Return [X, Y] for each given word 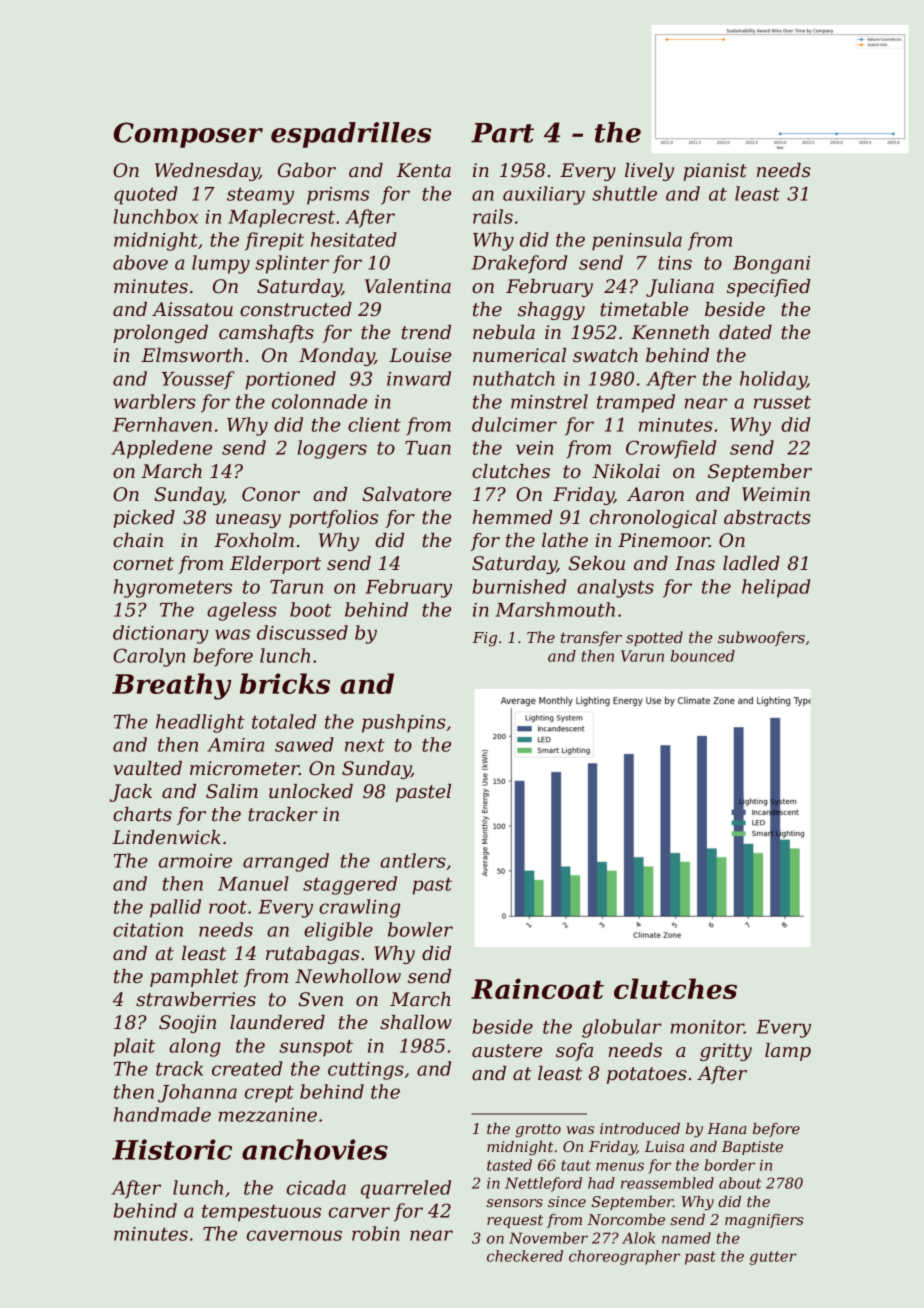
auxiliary [544, 195]
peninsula [637, 241]
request [515, 1221]
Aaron [655, 494]
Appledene [161, 449]
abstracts [767, 517]
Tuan [428, 448]
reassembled [667, 1183]
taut [576, 1165]
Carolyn [149, 657]
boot [311, 609]
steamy [260, 196]
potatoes [647, 1075]
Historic [172, 1149]
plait [134, 1047]
